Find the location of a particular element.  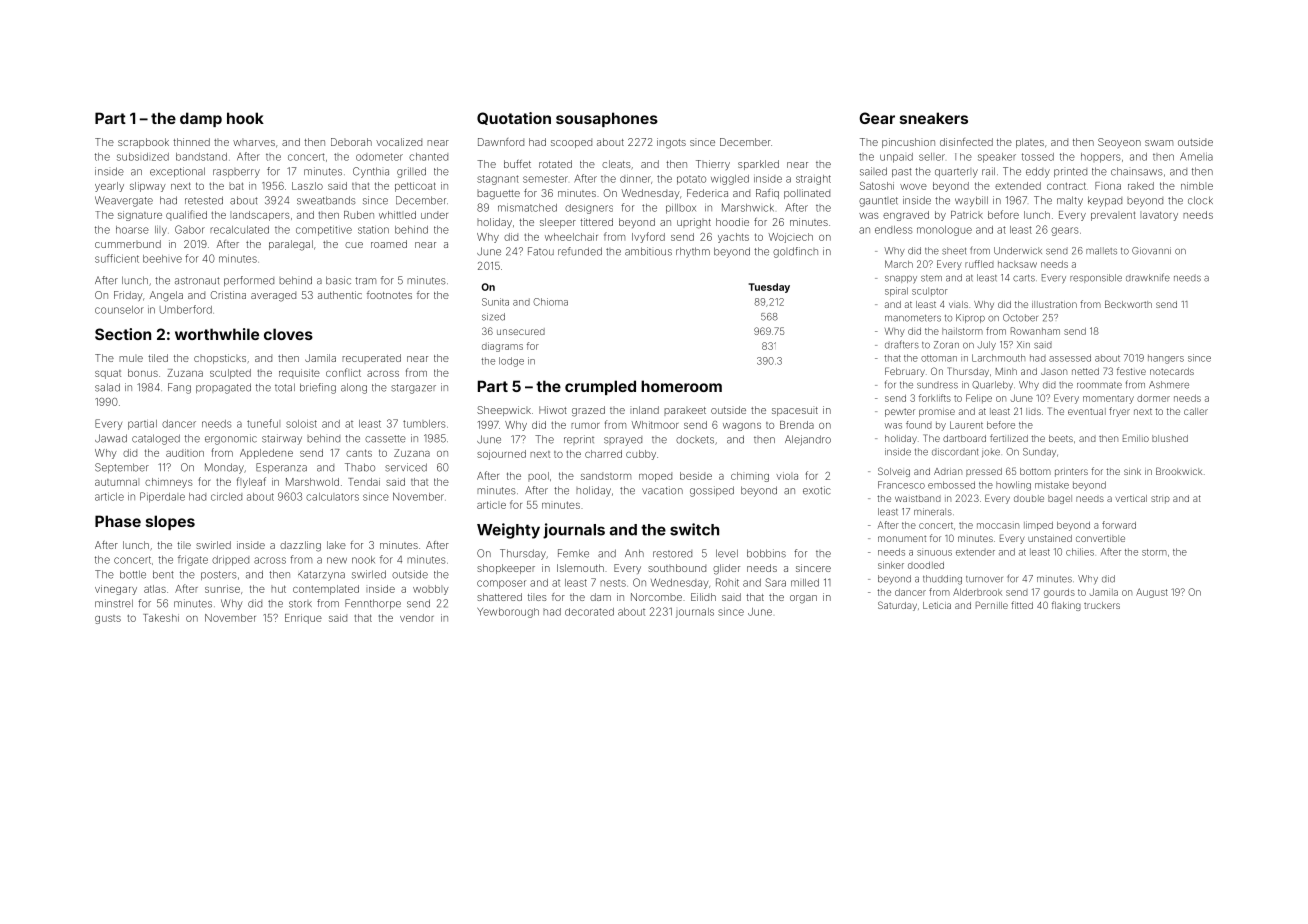

sousaphones is located at coordinates (607, 119).
